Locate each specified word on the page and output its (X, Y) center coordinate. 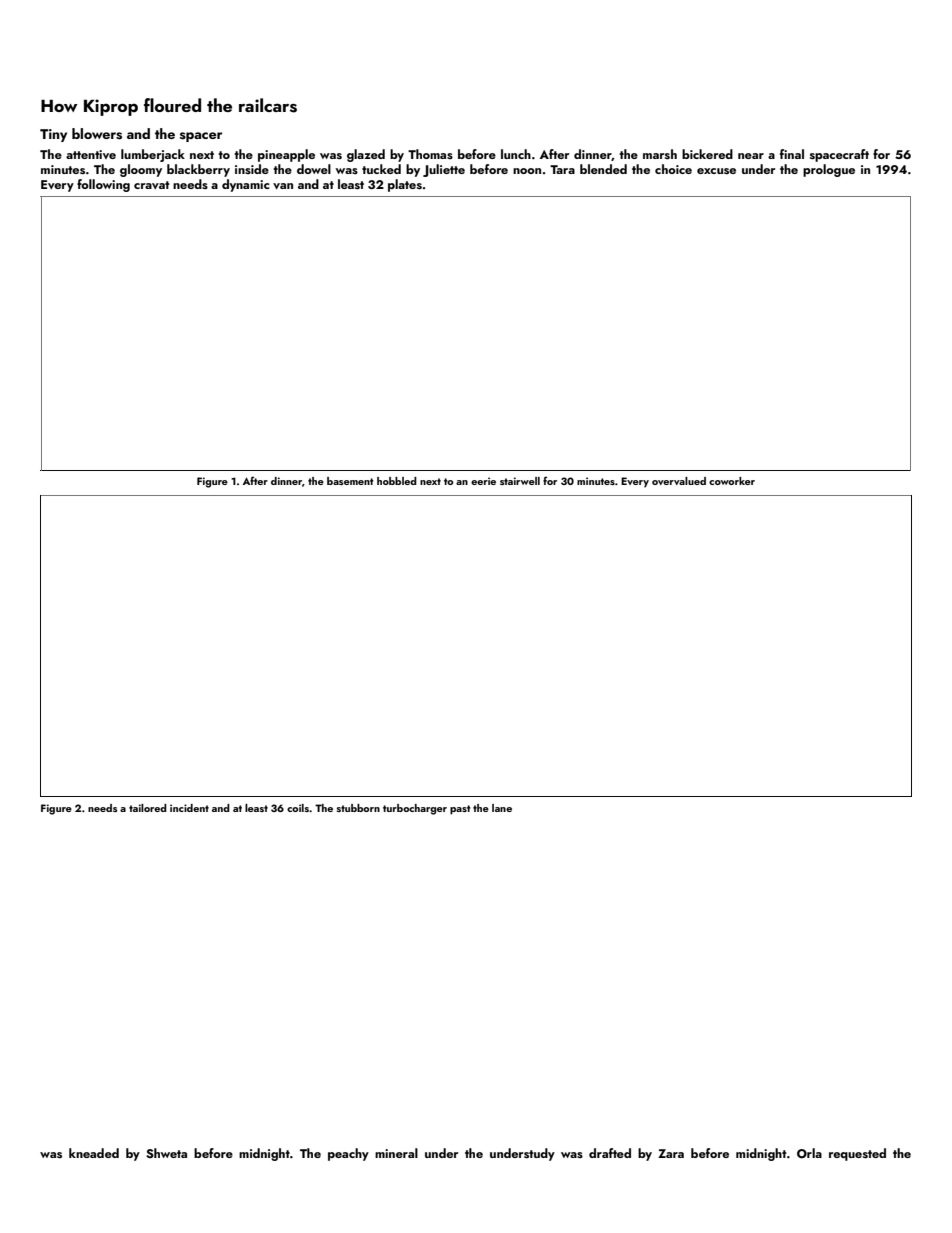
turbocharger (415, 809)
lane (502, 808)
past (460, 810)
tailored (148, 808)
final (792, 154)
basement (350, 481)
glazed (366, 155)
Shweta (166, 1153)
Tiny (53, 135)
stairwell (520, 481)
